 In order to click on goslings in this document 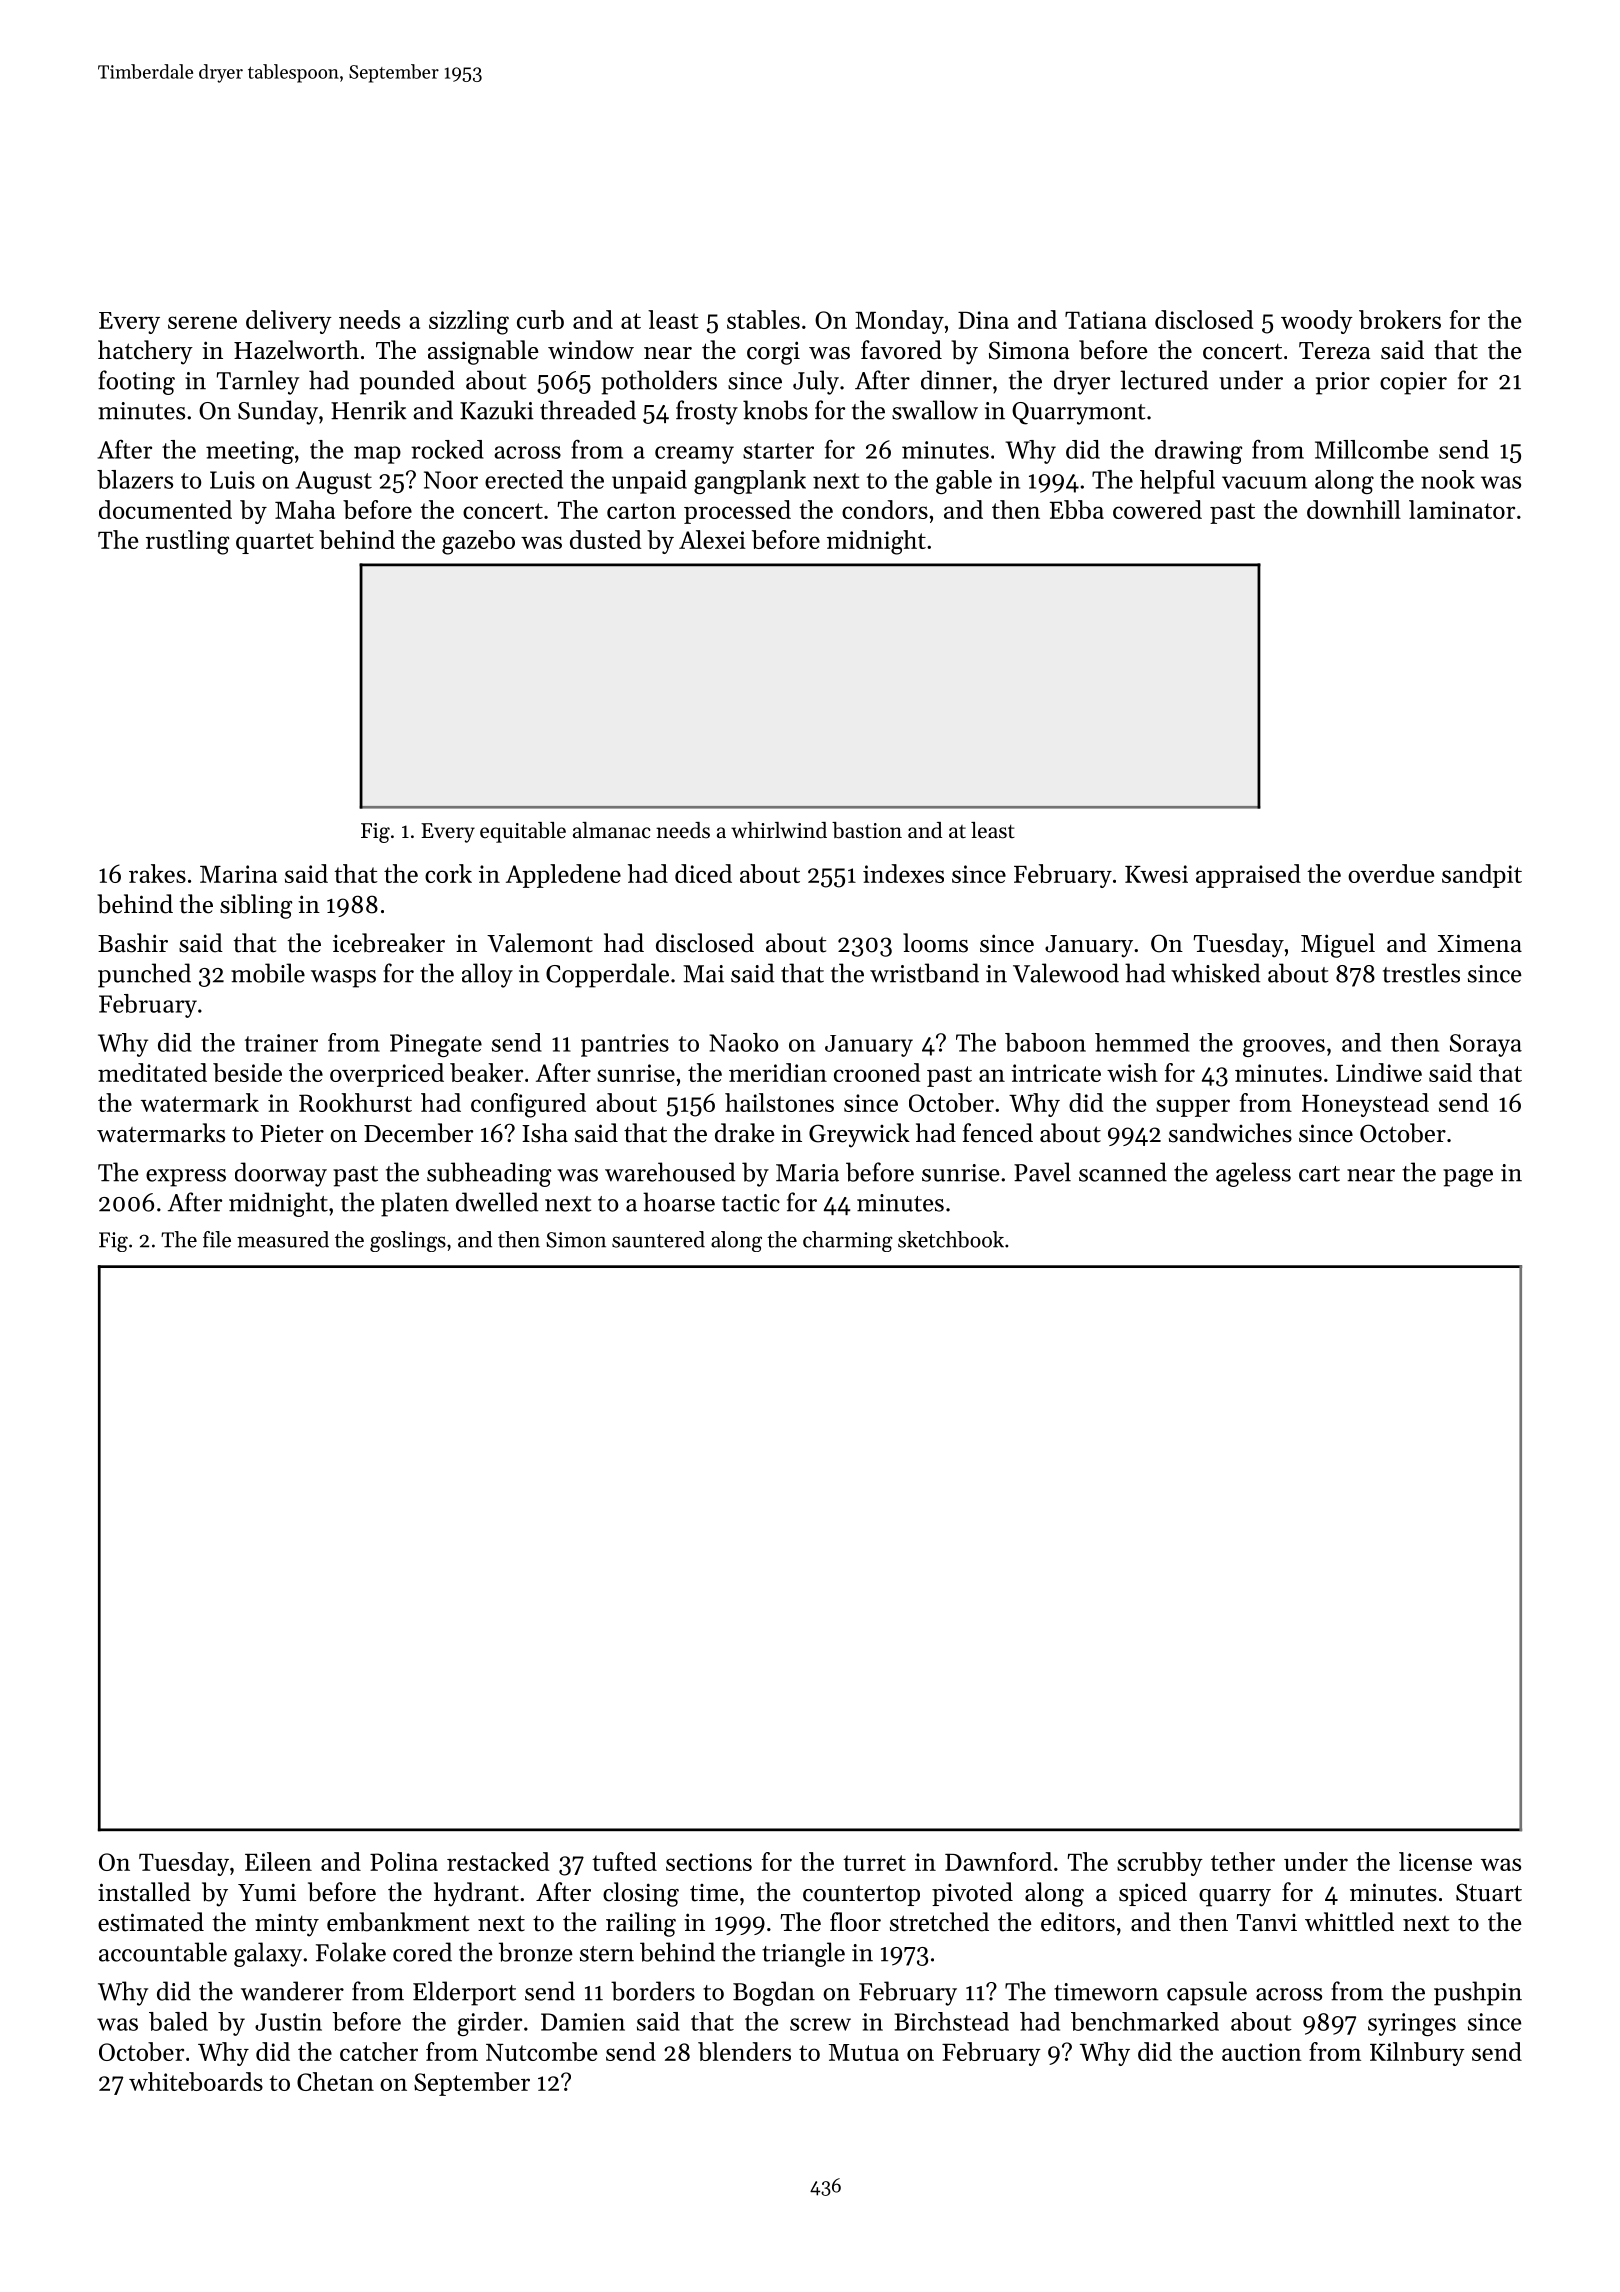, I will do `click(408, 1241)`.
